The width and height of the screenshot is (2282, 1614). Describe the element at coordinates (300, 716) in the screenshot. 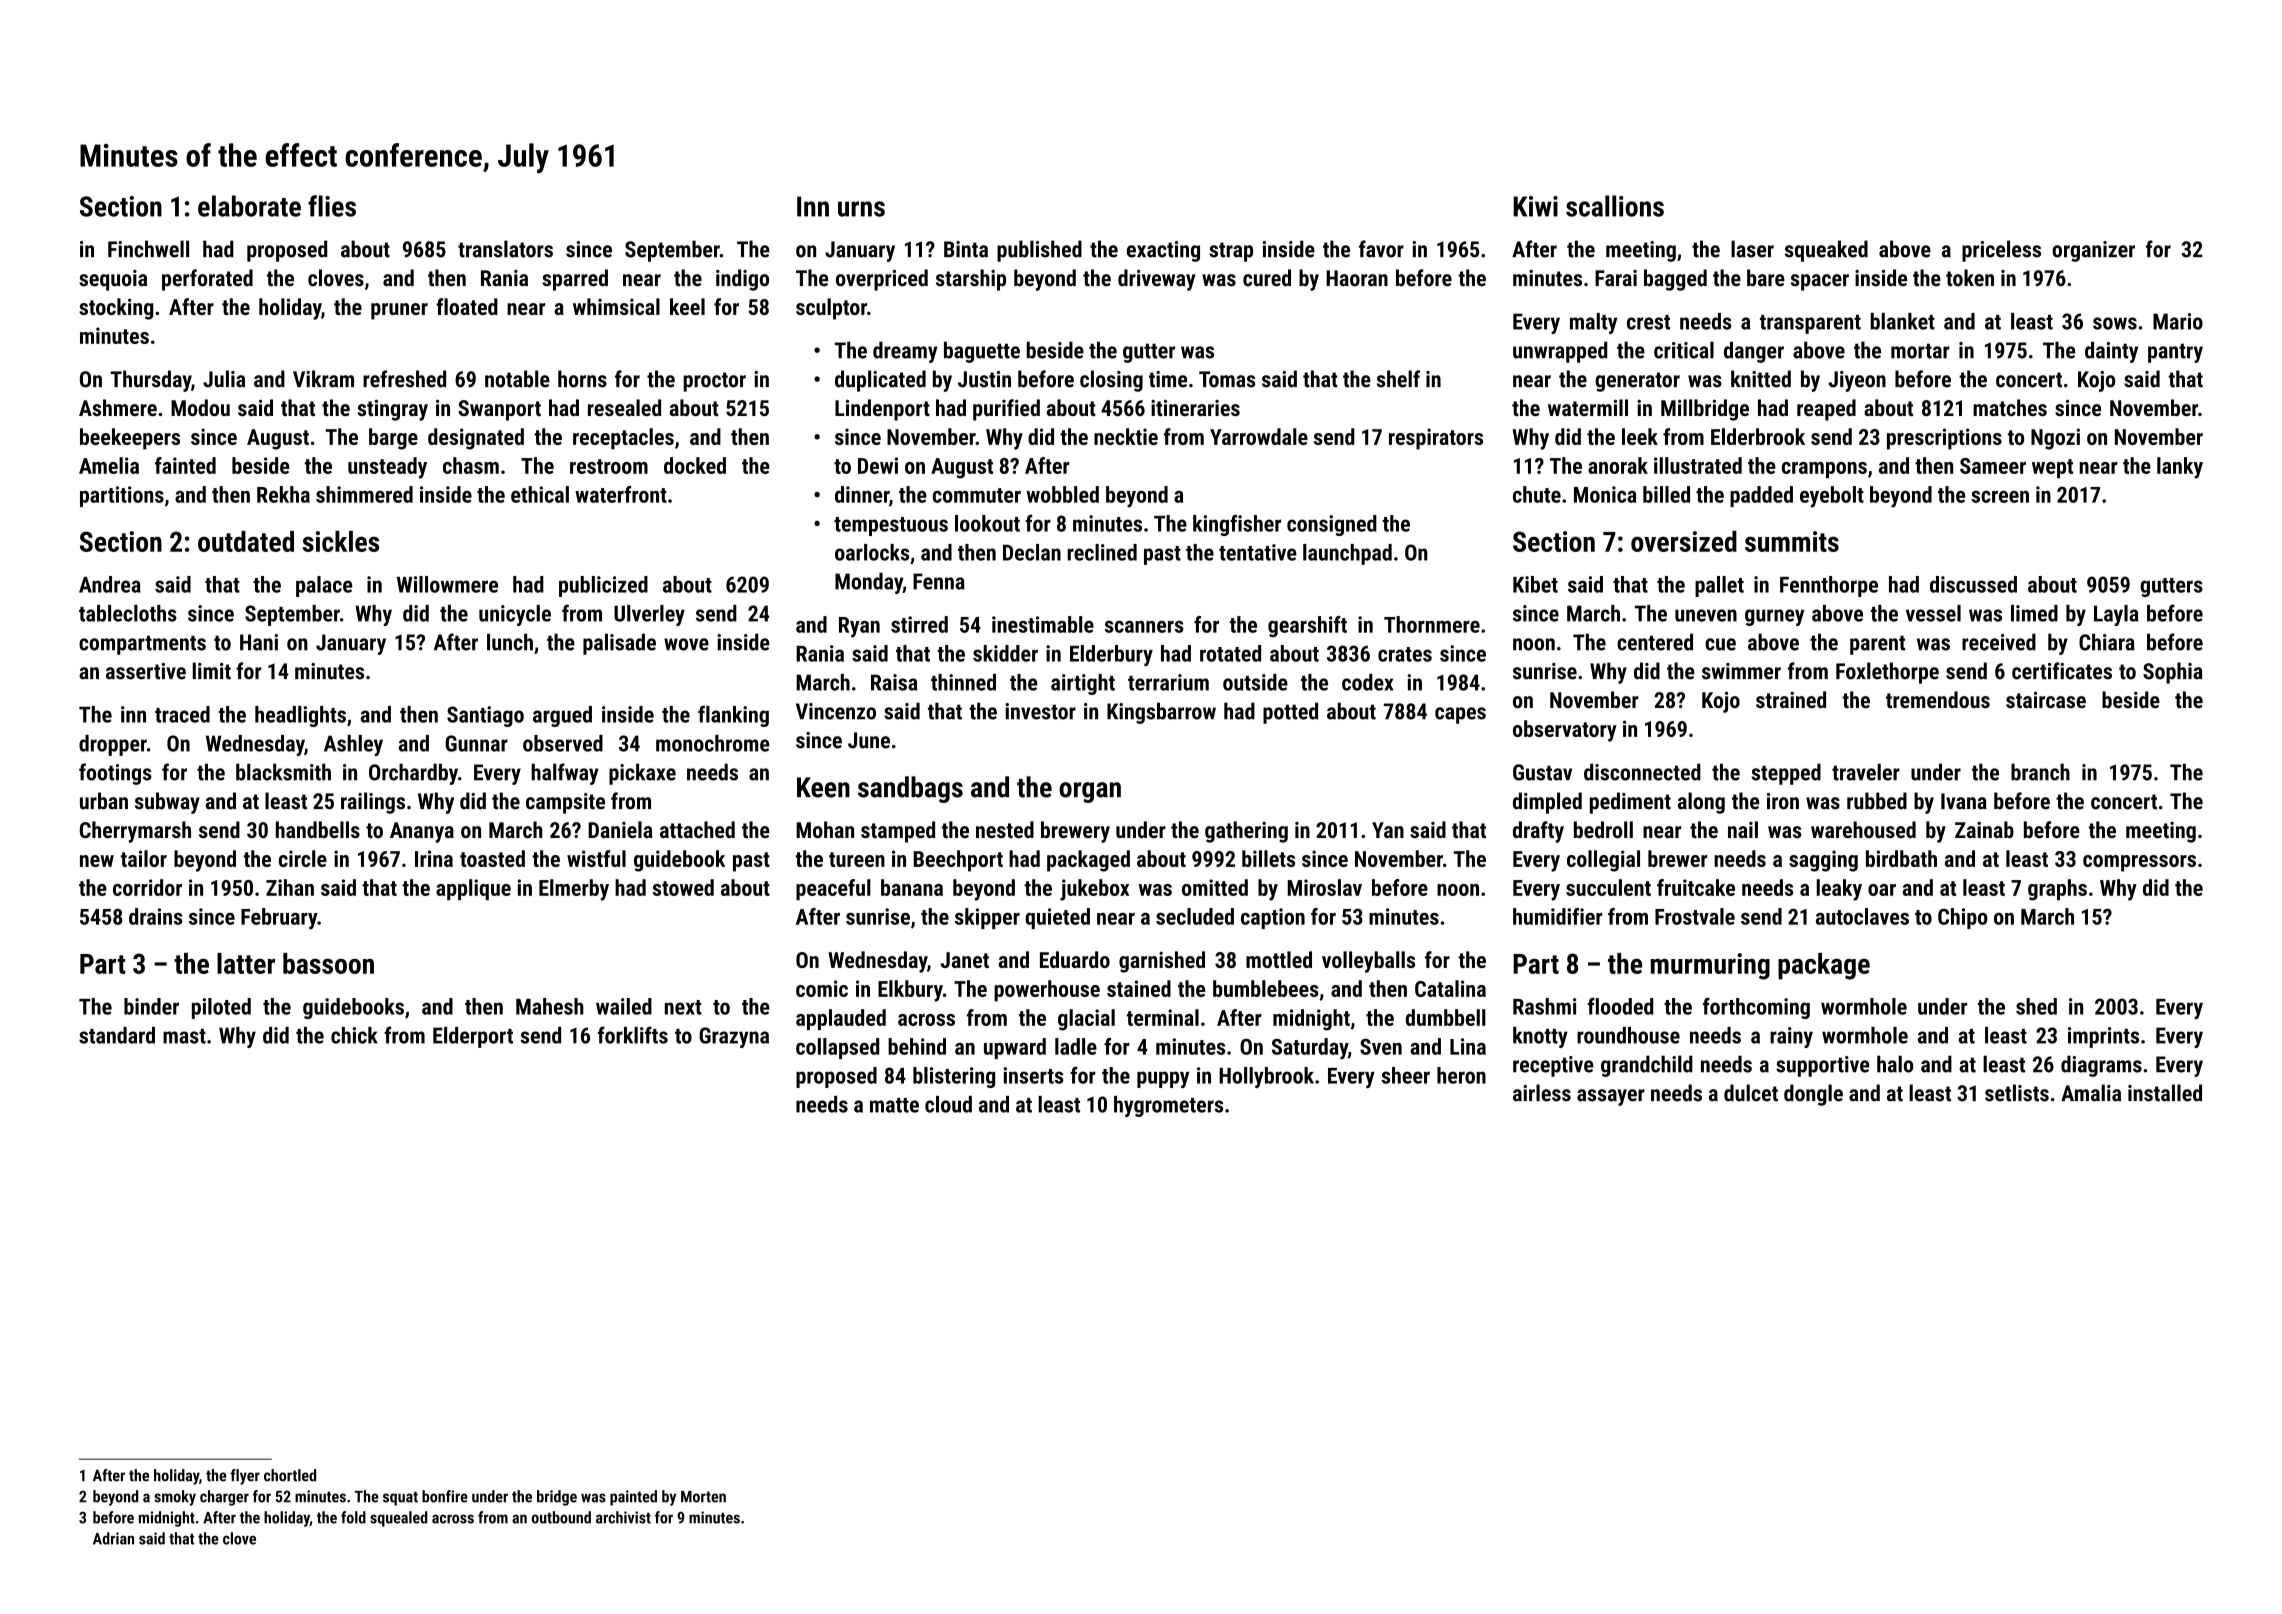

I see `headlights` at that location.
